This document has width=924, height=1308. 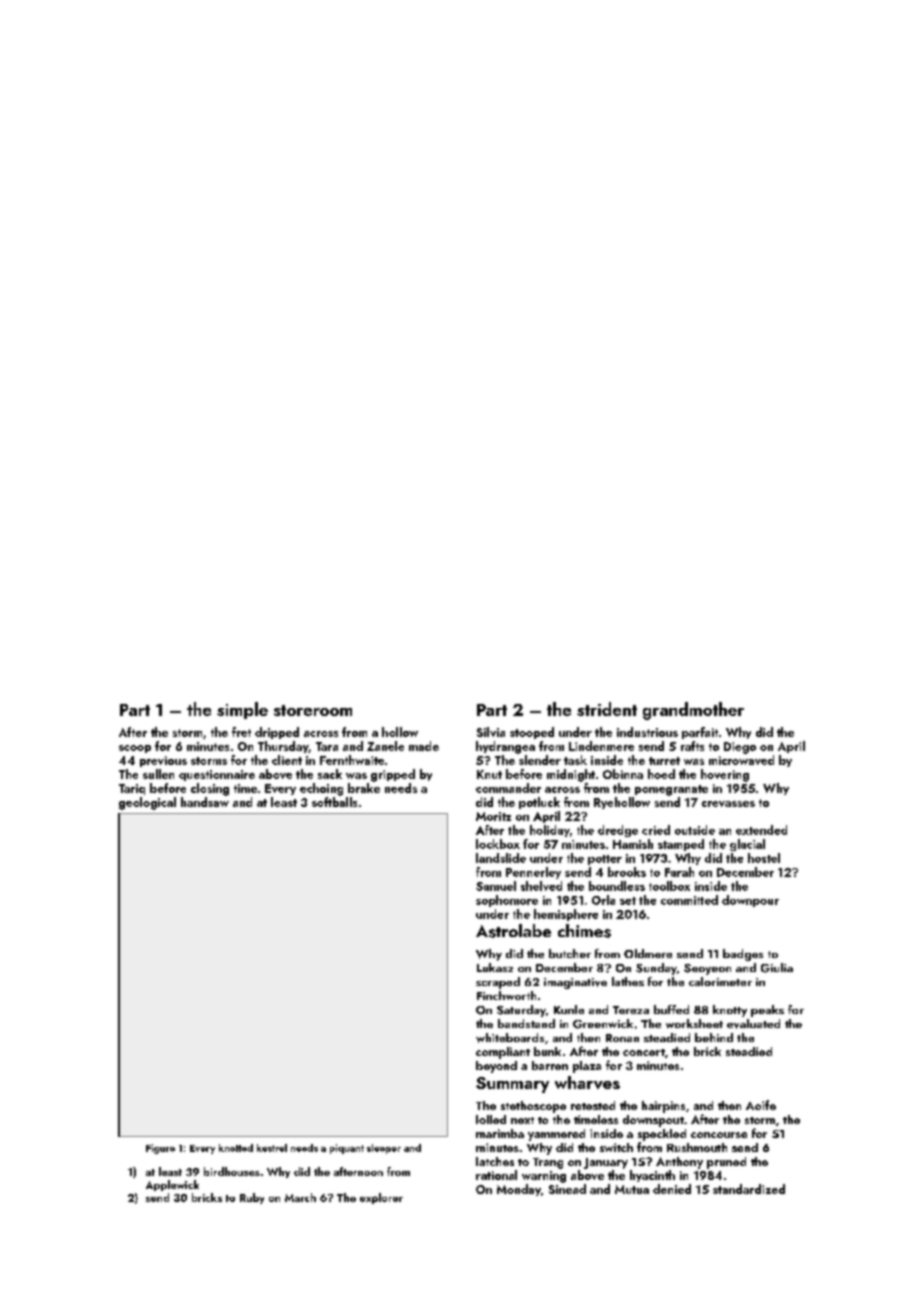 What do you see at coordinates (495, 967) in the document?
I see `Lukasz` at bounding box center [495, 967].
